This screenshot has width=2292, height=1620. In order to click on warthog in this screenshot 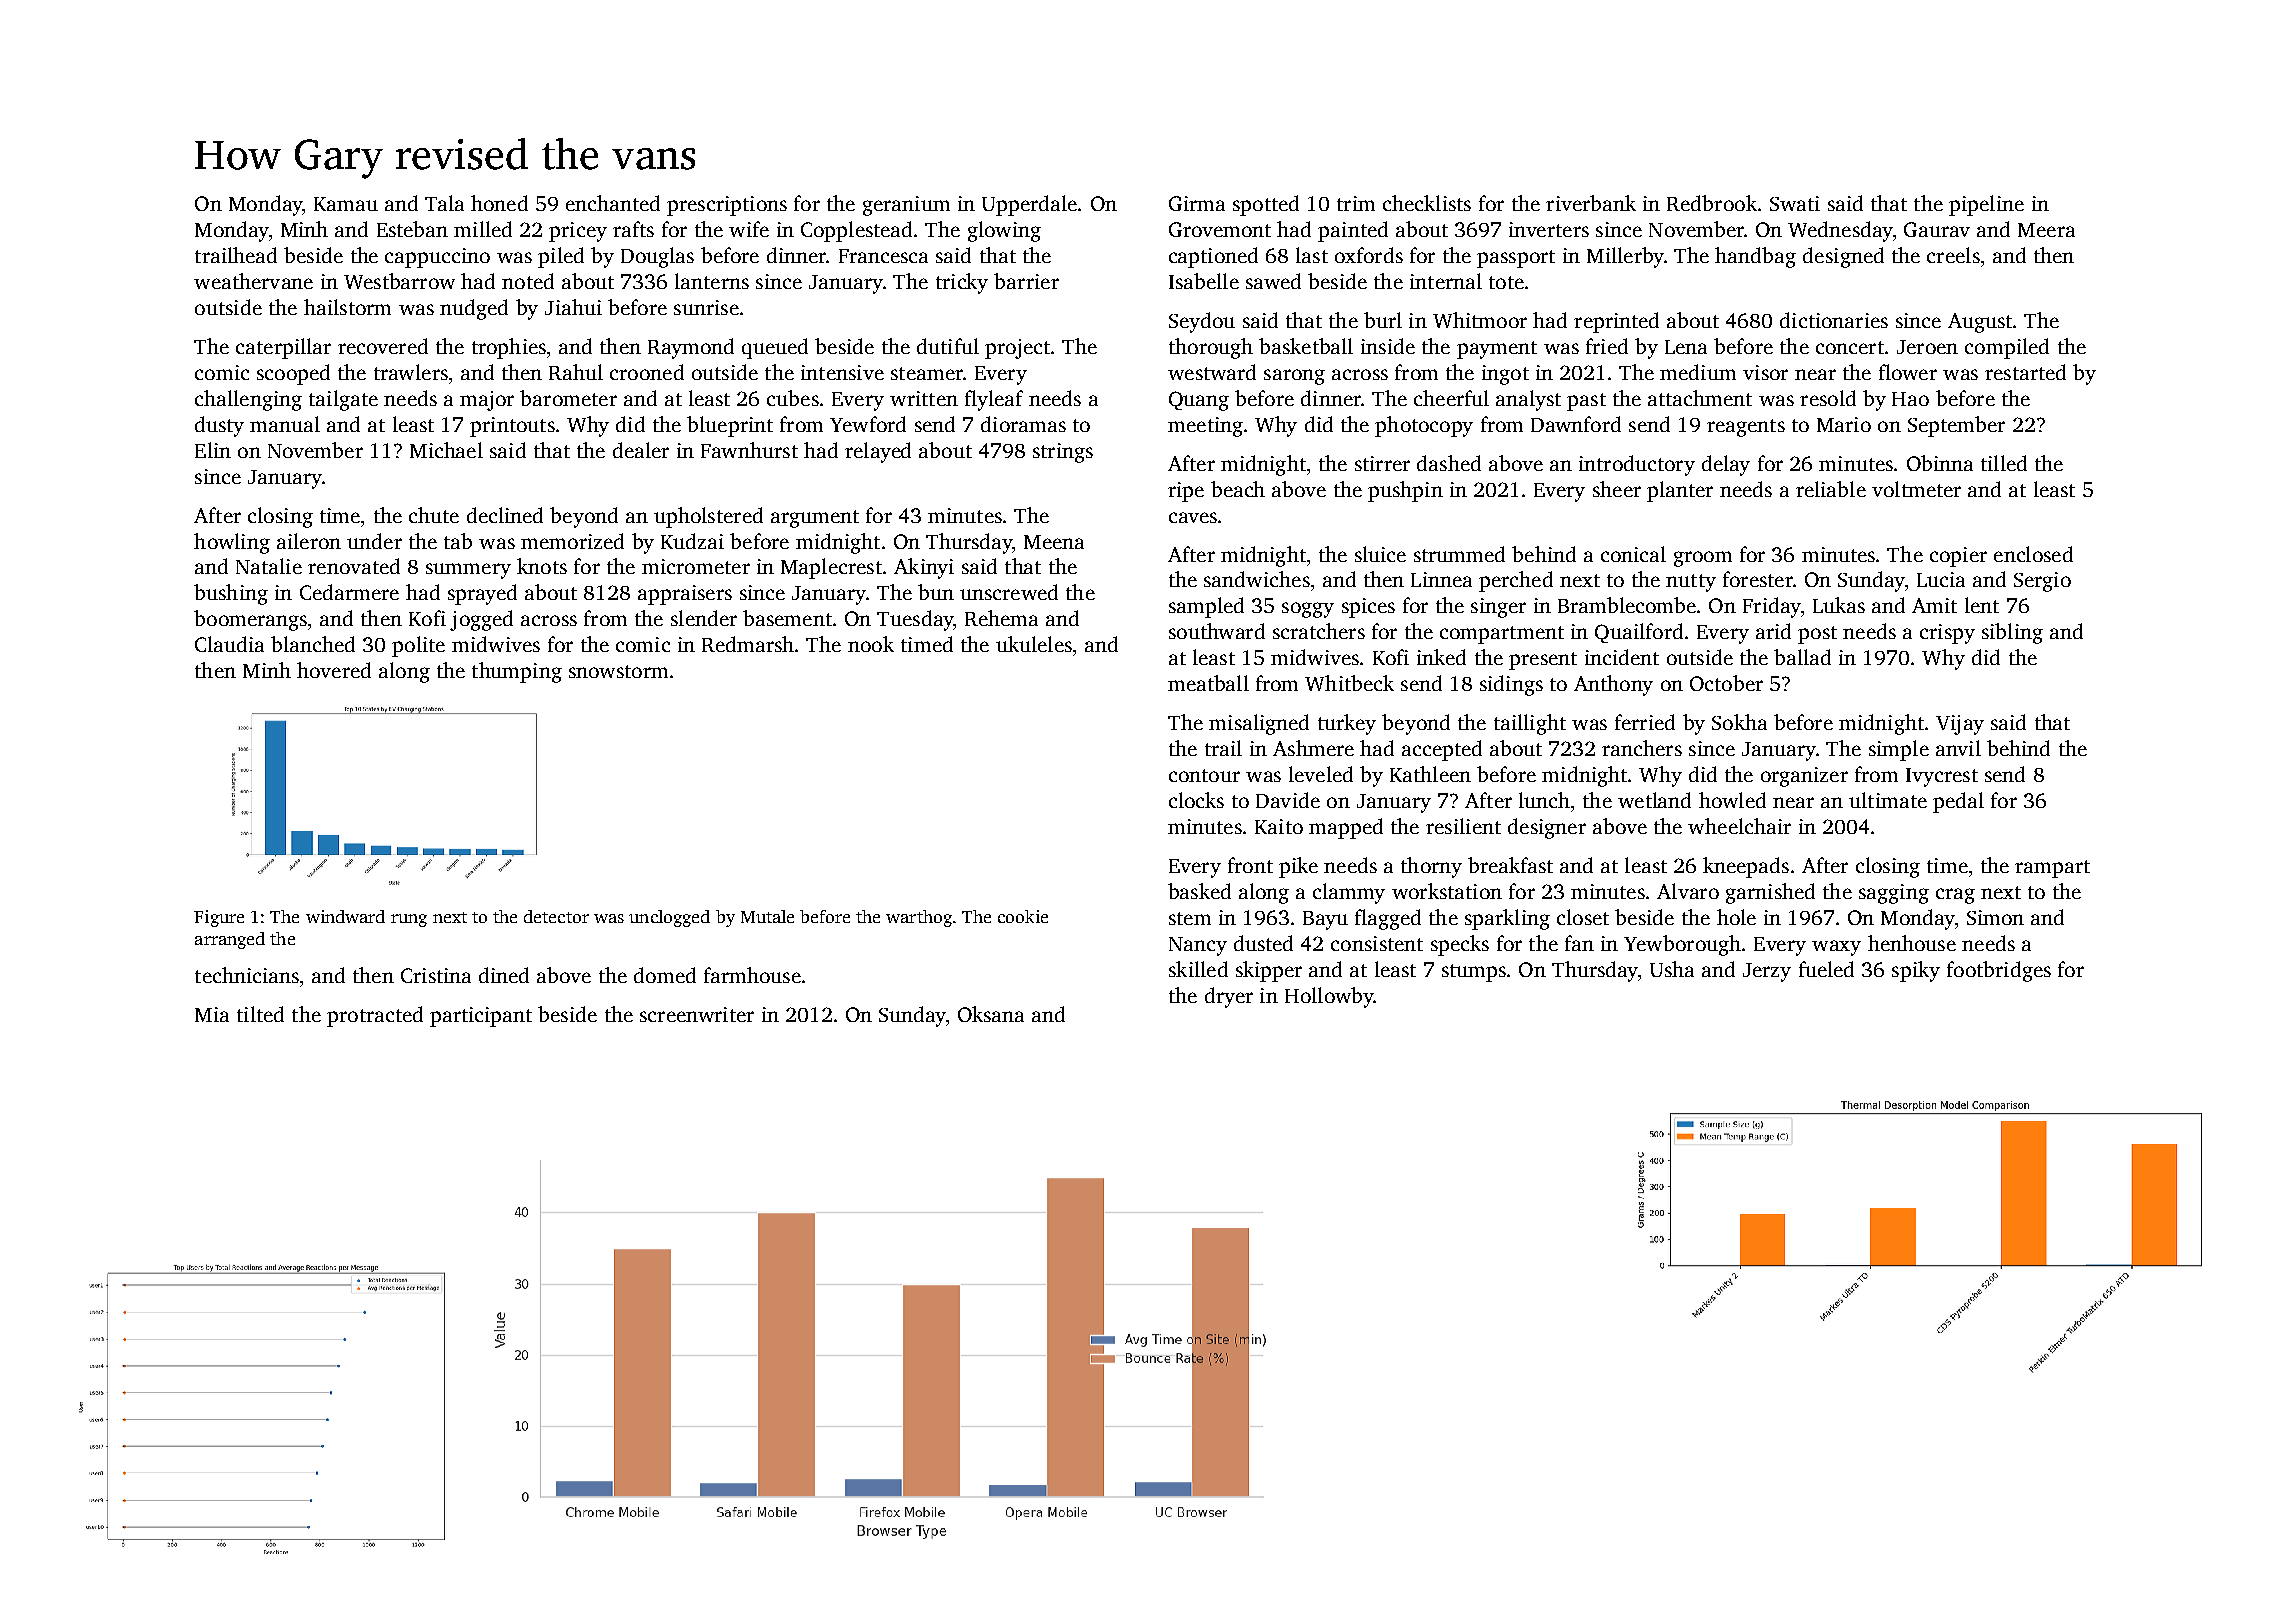, I will do `click(919, 918)`.
